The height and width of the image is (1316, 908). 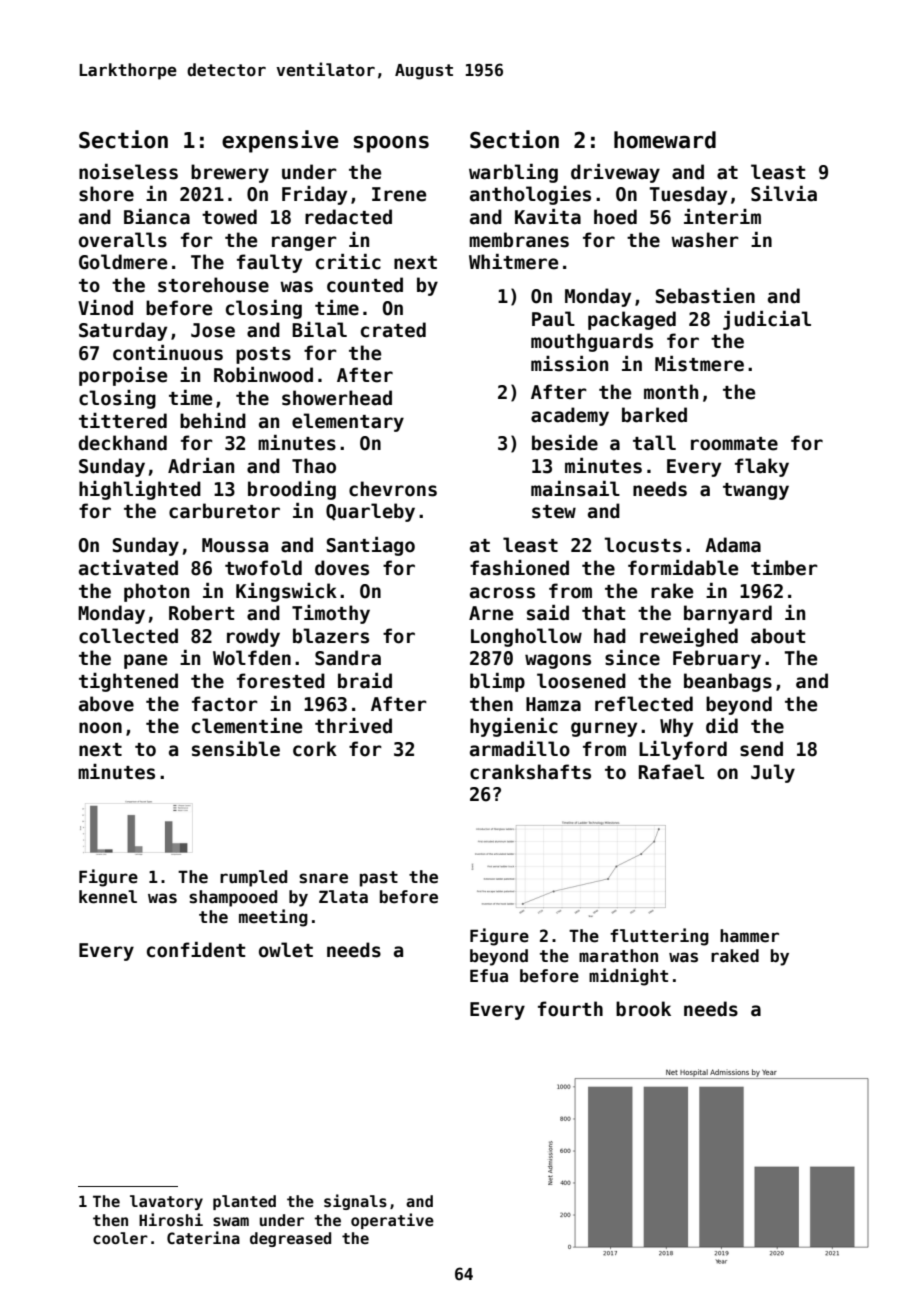 What do you see at coordinates (290, 1239) in the image?
I see `degreased` at bounding box center [290, 1239].
